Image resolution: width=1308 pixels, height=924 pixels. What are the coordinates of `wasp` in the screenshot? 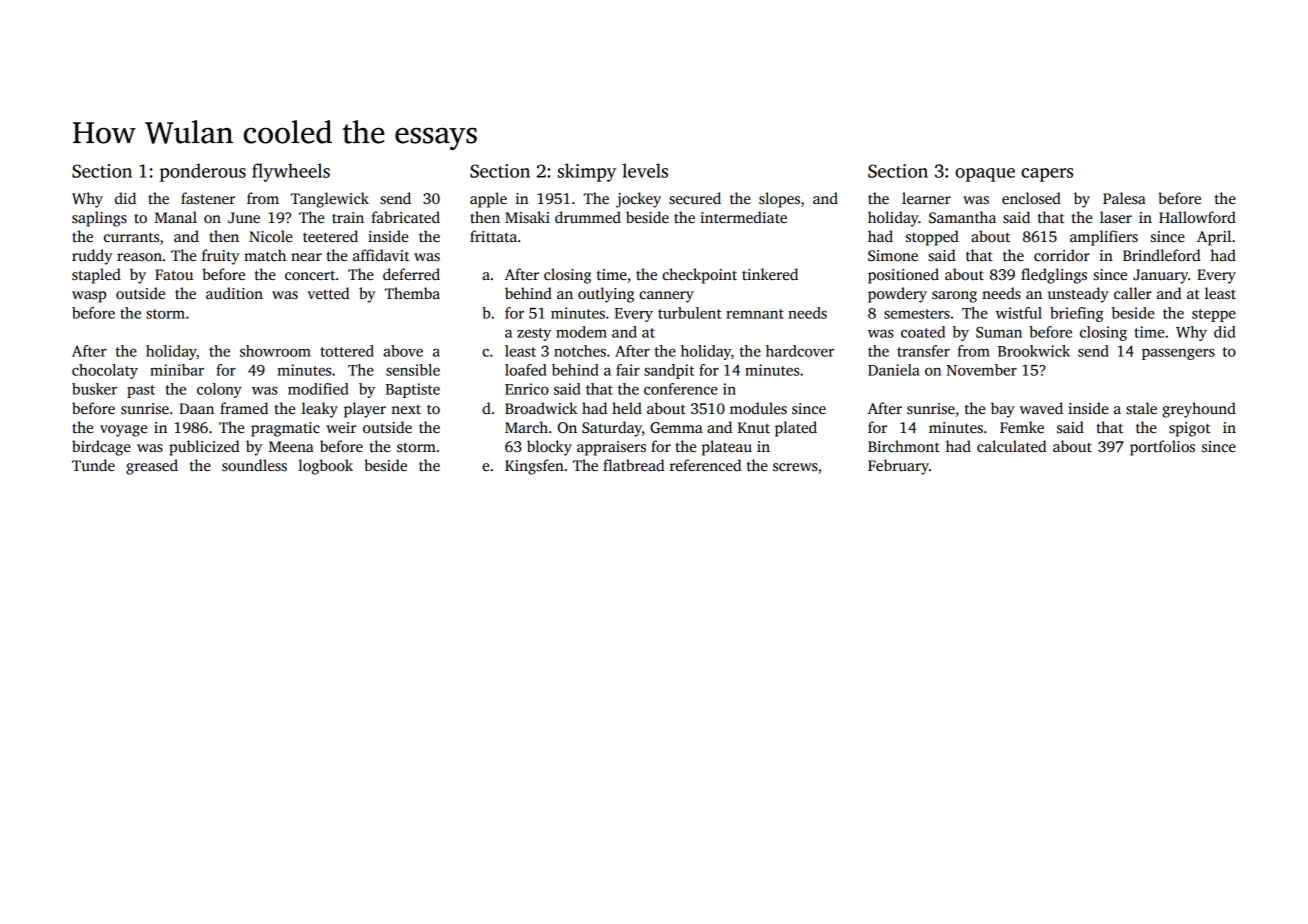 It's located at (89, 297).
